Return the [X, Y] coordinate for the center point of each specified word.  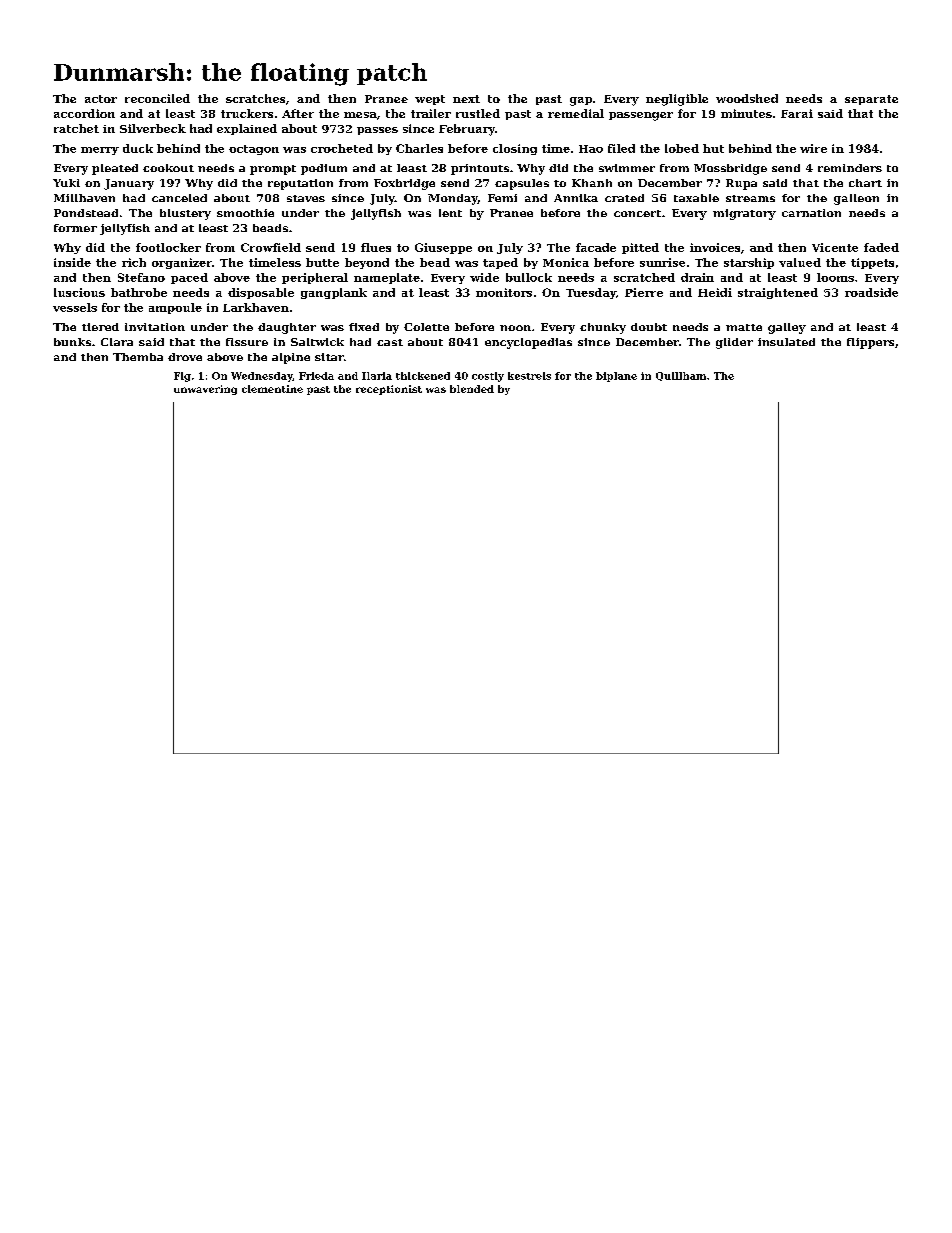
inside [72, 262]
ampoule [175, 308]
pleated [115, 169]
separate [871, 100]
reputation [300, 184]
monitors [504, 292]
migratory [744, 214]
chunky [603, 328]
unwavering [205, 390]
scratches [255, 98]
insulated [786, 342]
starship [749, 263]
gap [581, 101]
